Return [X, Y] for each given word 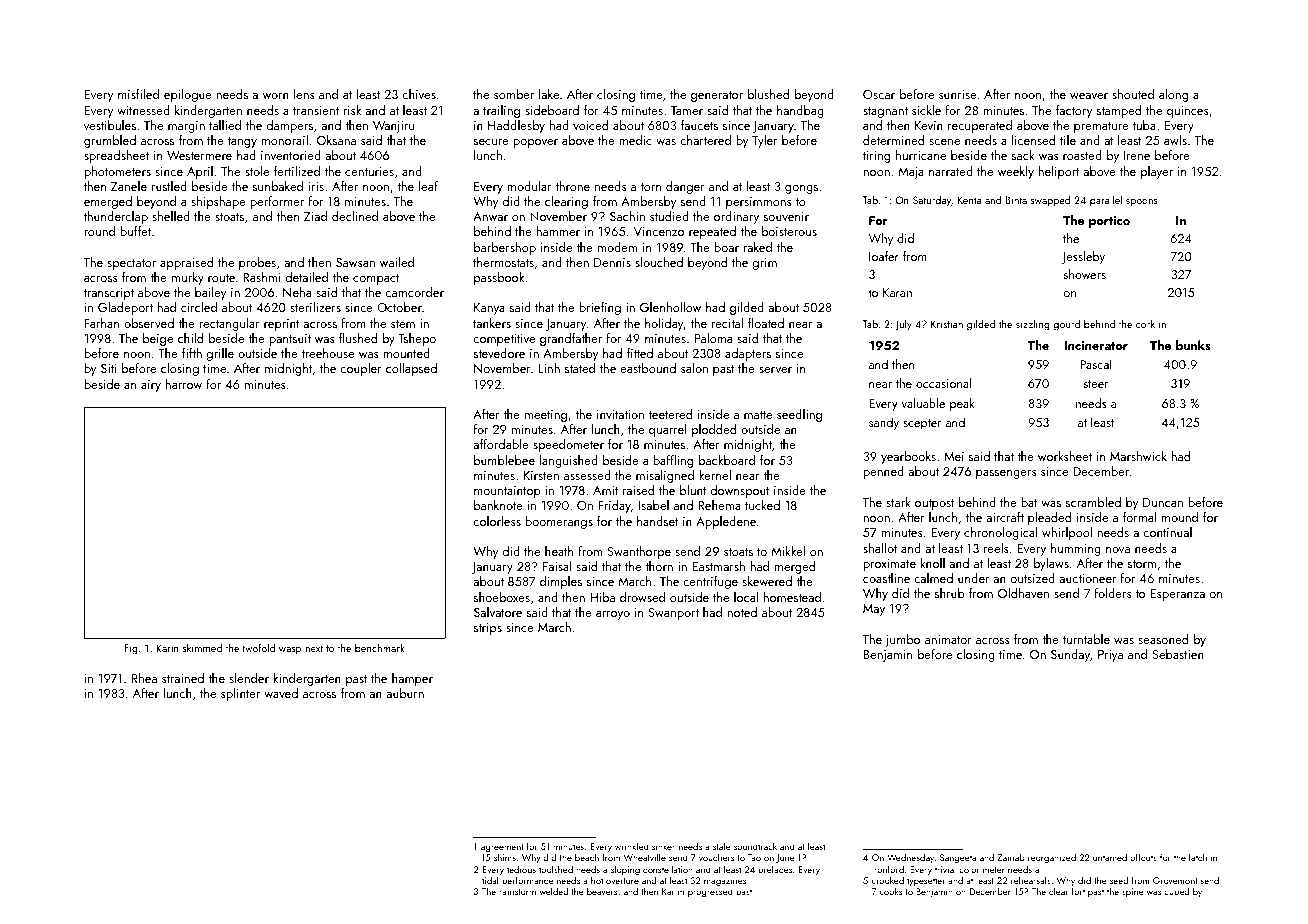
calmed [933, 578]
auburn [405, 693]
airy [151, 386]
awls [1175, 140]
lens [304, 94]
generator [717, 96]
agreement [502, 849]
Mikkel [788, 551]
